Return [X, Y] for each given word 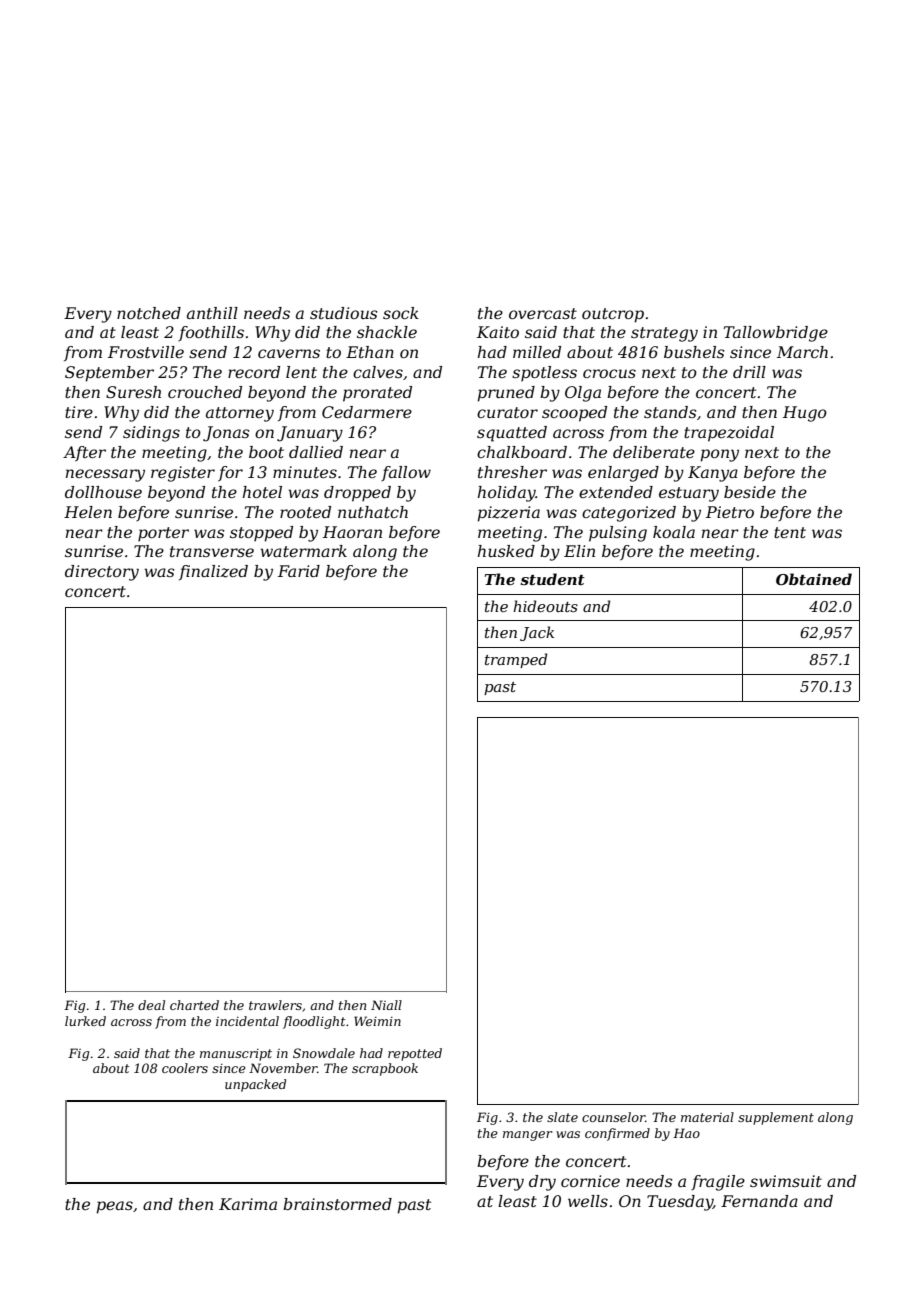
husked [506, 551]
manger [528, 1136]
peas [115, 1207]
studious [344, 313]
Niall [386, 1005]
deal [151, 1005]
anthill [212, 313]
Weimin [377, 1021]
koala [674, 532]
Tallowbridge [776, 334]
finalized [213, 572]
